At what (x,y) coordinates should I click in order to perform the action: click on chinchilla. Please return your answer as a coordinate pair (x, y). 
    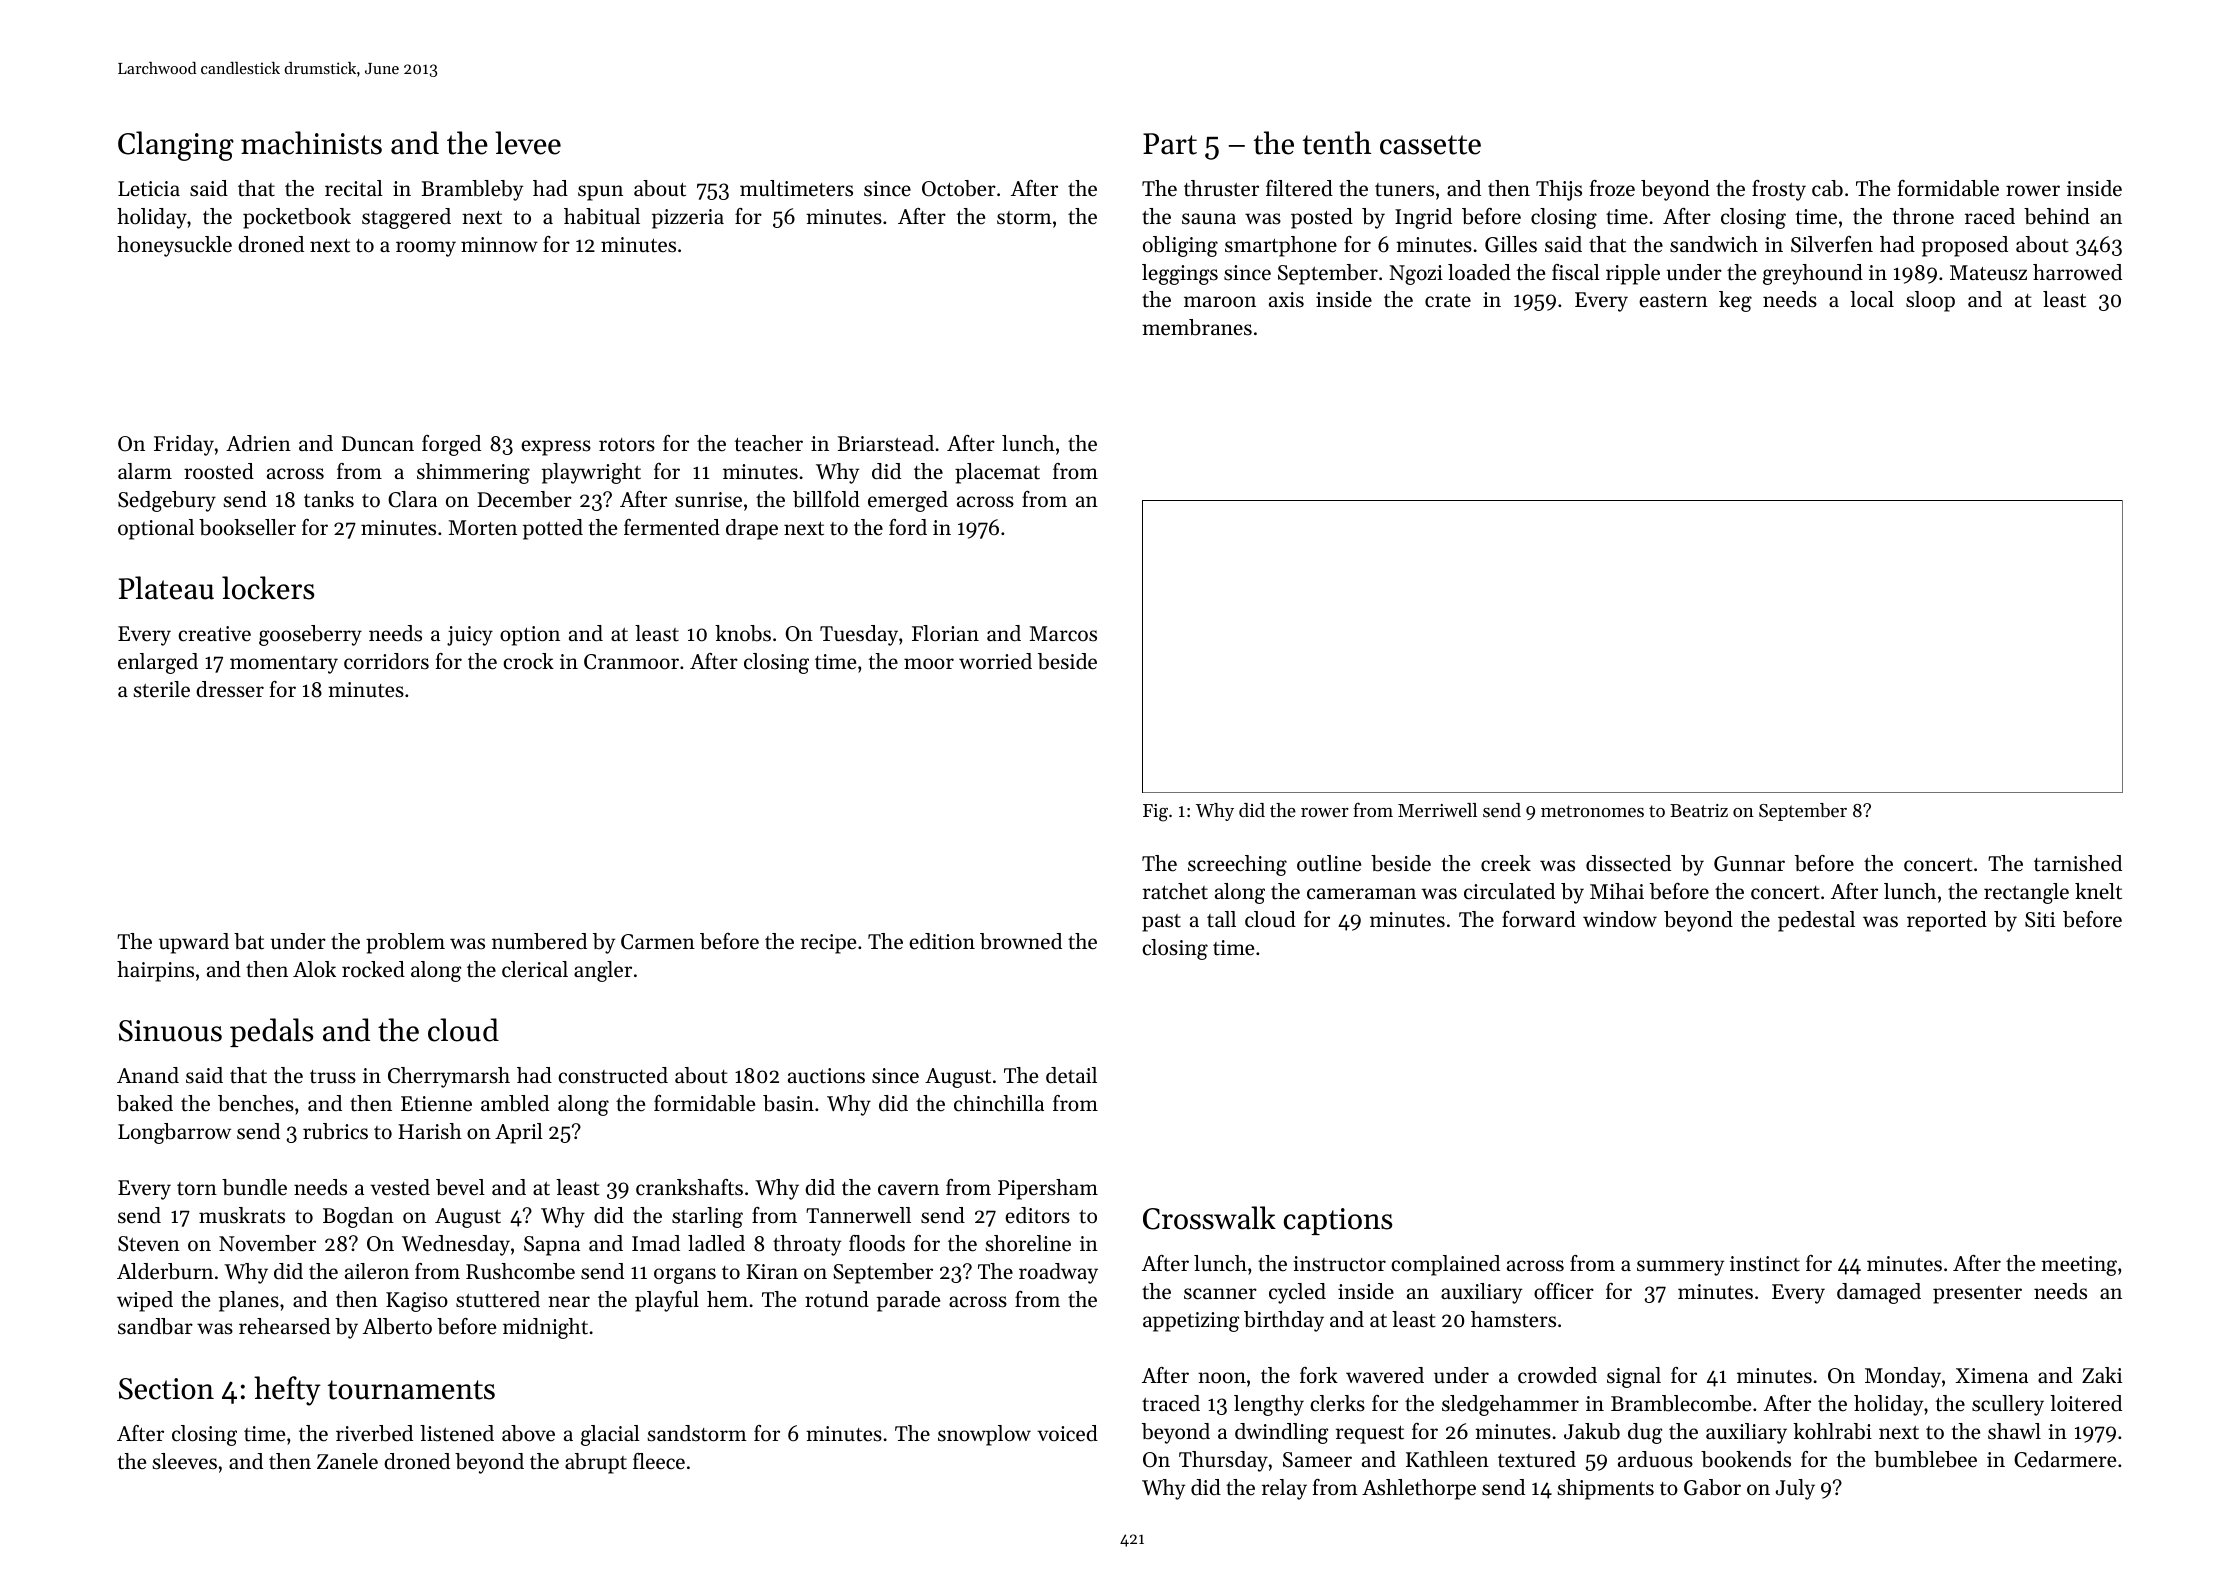
    Looking at the image, I should click on (999, 1103).
